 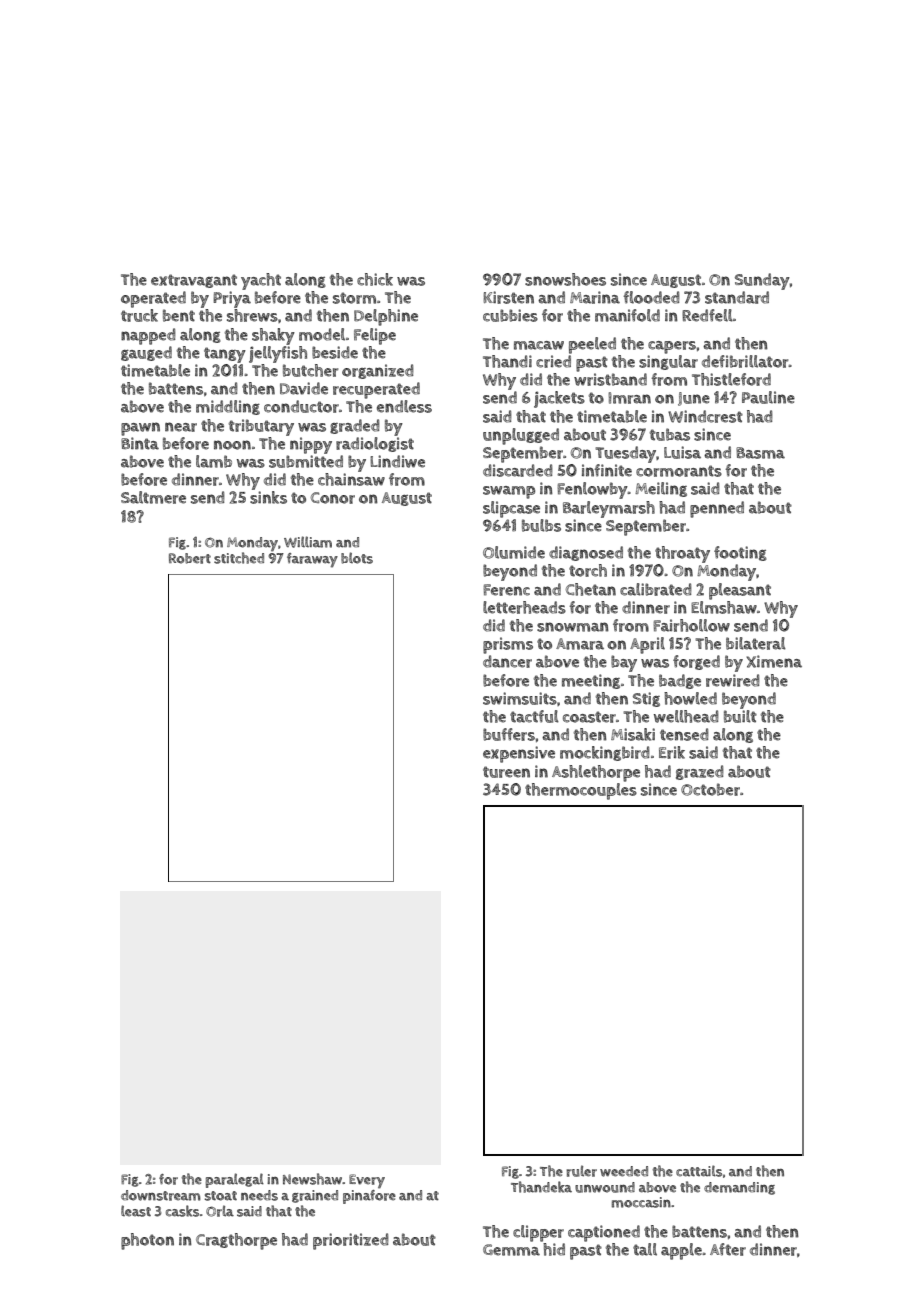 What do you see at coordinates (624, 663) in the screenshot?
I see `bay` at bounding box center [624, 663].
